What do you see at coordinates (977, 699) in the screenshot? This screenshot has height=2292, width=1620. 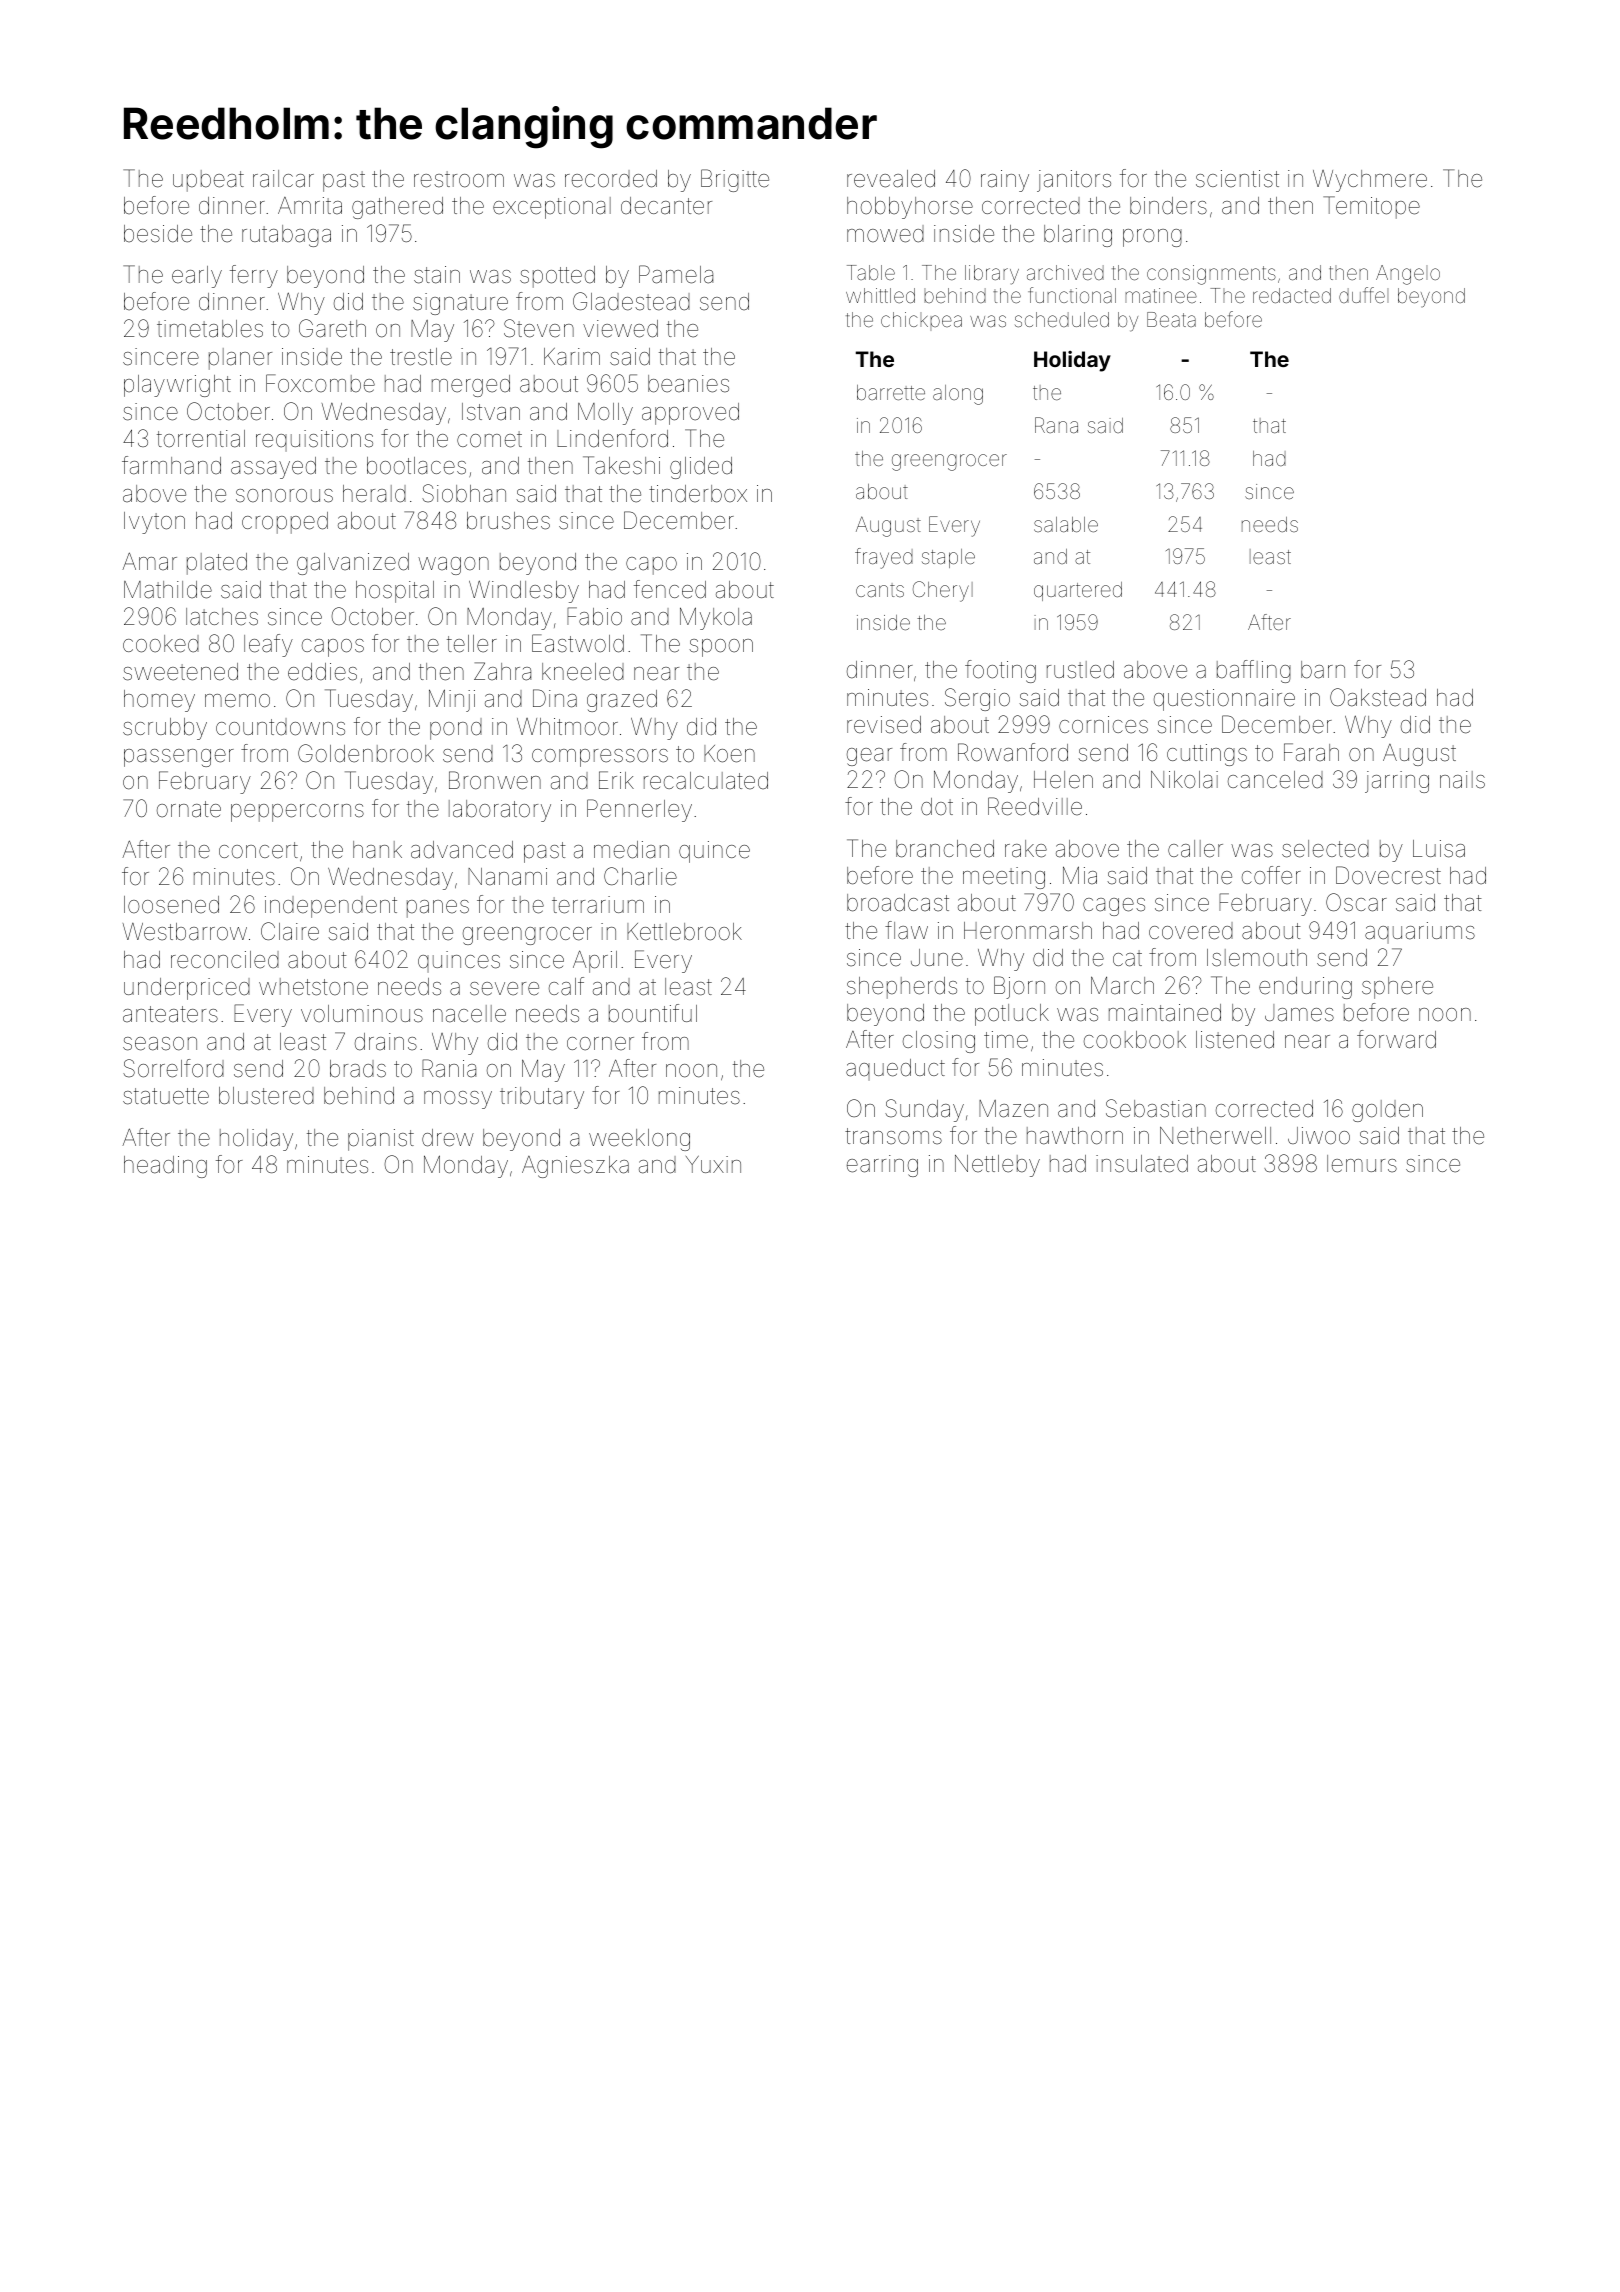 I see `Sergio` at bounding box center [977, 699].
